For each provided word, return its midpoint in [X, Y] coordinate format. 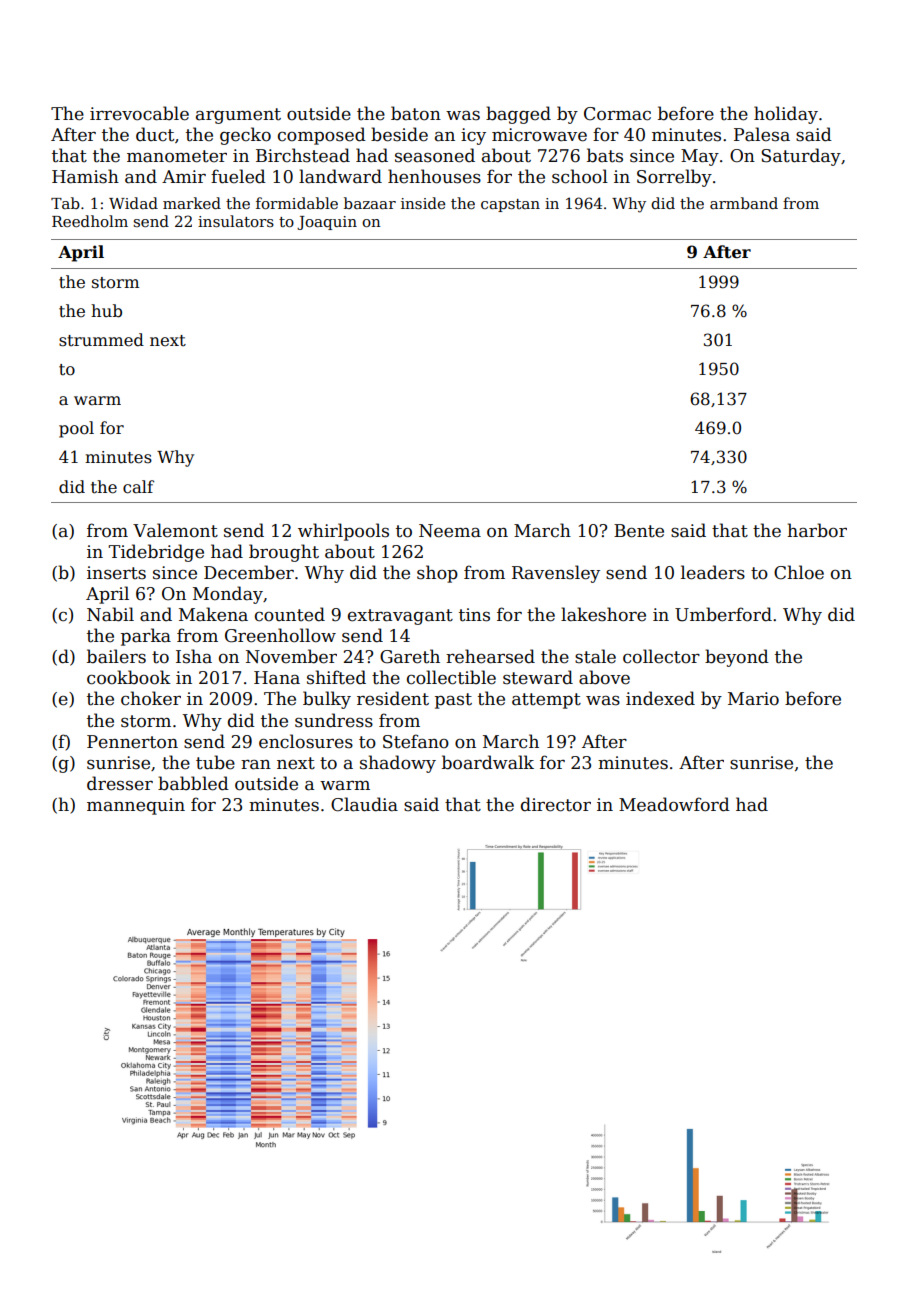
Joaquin [327, 223]
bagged [518, 115]
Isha [194, 656]
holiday [786, 115]
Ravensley [556, 574]
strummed [101, 340]
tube [215, 762]
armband [744, 203]
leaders [713, 572]
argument [238, 116]
